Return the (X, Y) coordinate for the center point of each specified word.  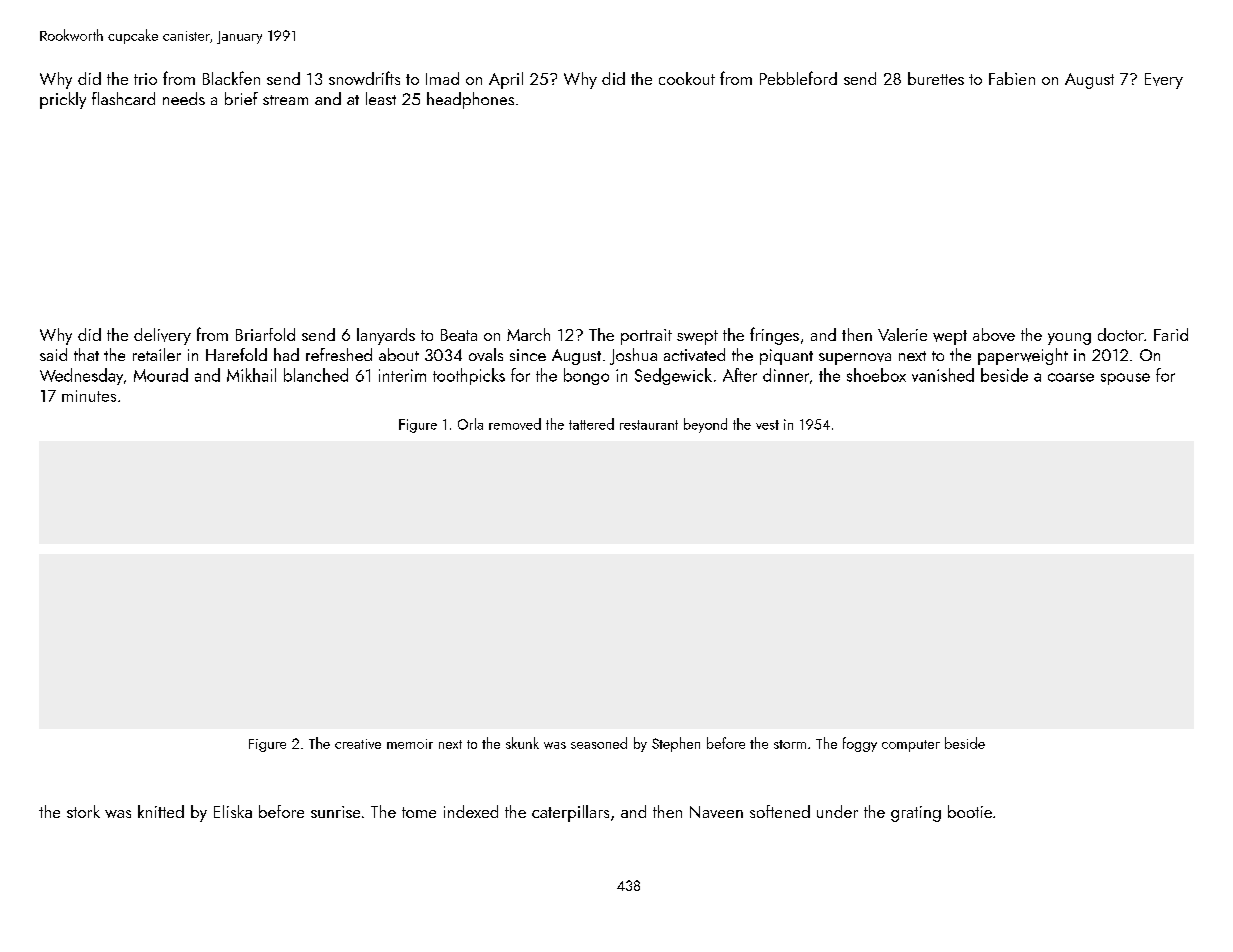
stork (83, 811)
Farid (1171, 334)
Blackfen (231, 78)
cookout (687, 78)
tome (419, 812)
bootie (970, 811)
